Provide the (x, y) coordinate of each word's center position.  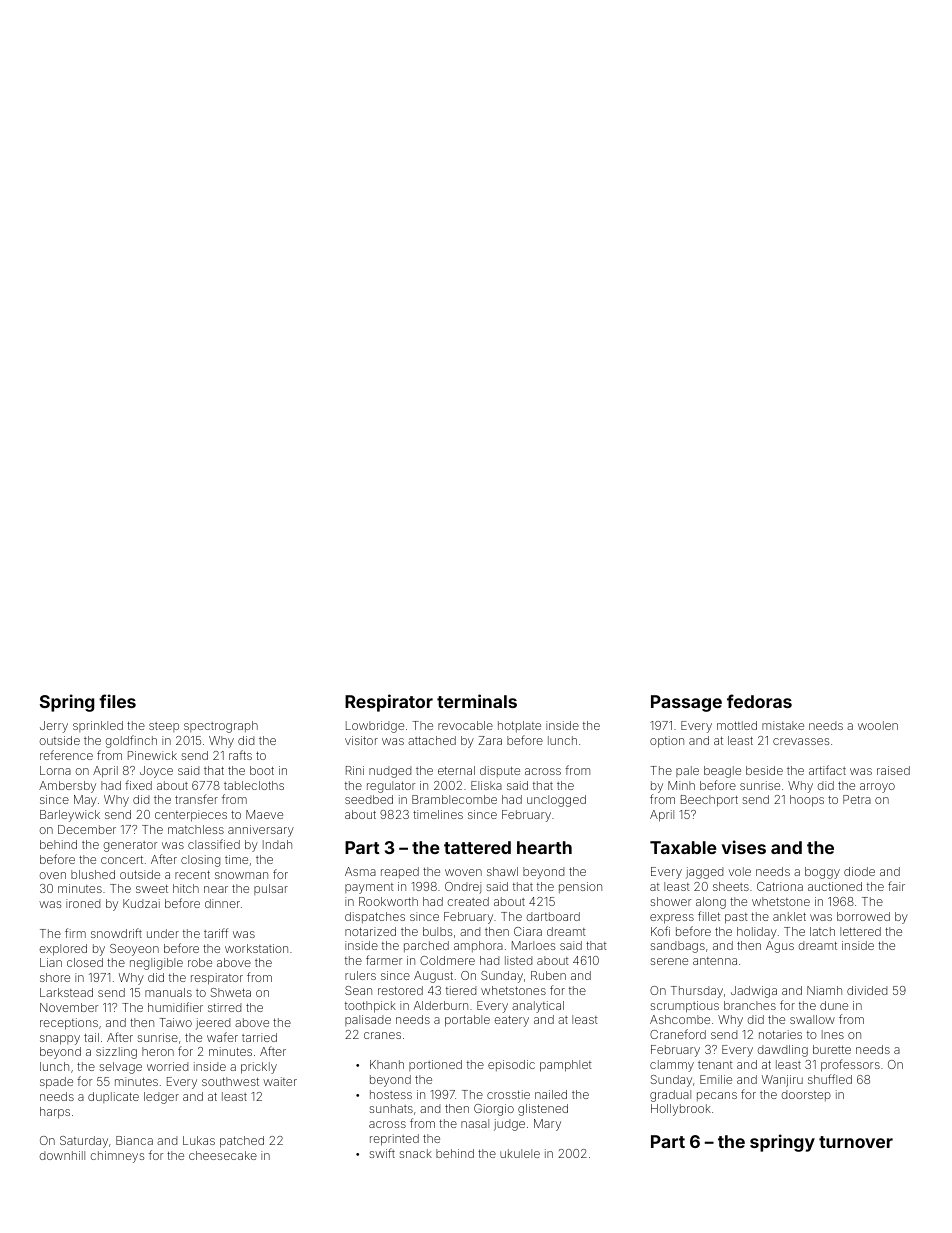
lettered (860, 931)
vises (744, 847)
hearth (544, 847)
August (433, 977)
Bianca (134, 1140)
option (667, 742)
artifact (827, 770)
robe (200, 962)
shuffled (830, 1079)
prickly (259, 1068)
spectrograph (221, 727)
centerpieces (191, 816)
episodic (511, 1065)
